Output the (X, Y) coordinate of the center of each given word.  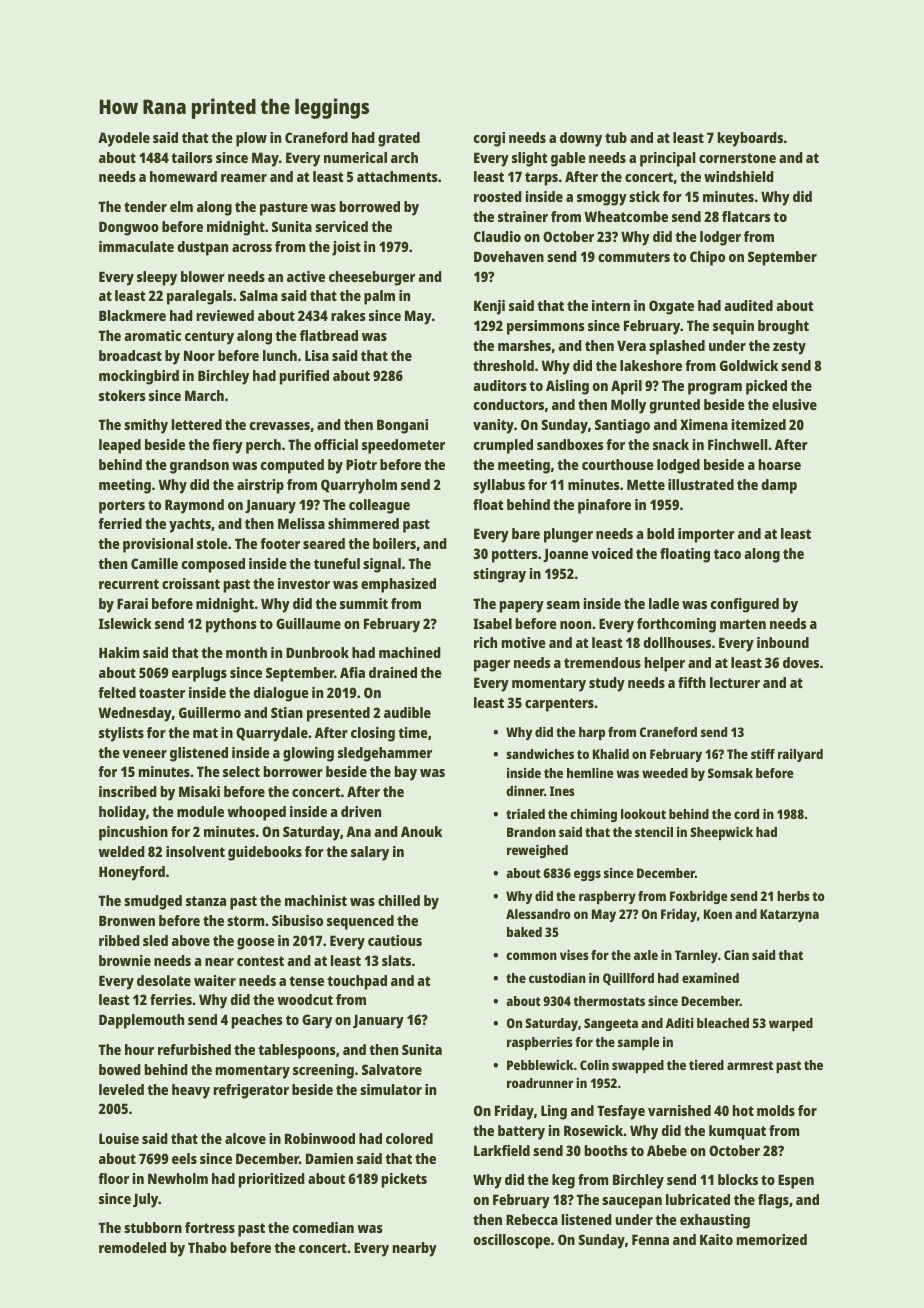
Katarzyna (789, 915)
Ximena (704, 424)
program (715, 389)
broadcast (130, 355)
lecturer (735, 682)
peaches (257, 1021)
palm (379, 297)
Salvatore (392, 1069)
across (252, 248)
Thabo (207, 1247)
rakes (348, 315)
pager (492, 666)
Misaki (199, 791)
